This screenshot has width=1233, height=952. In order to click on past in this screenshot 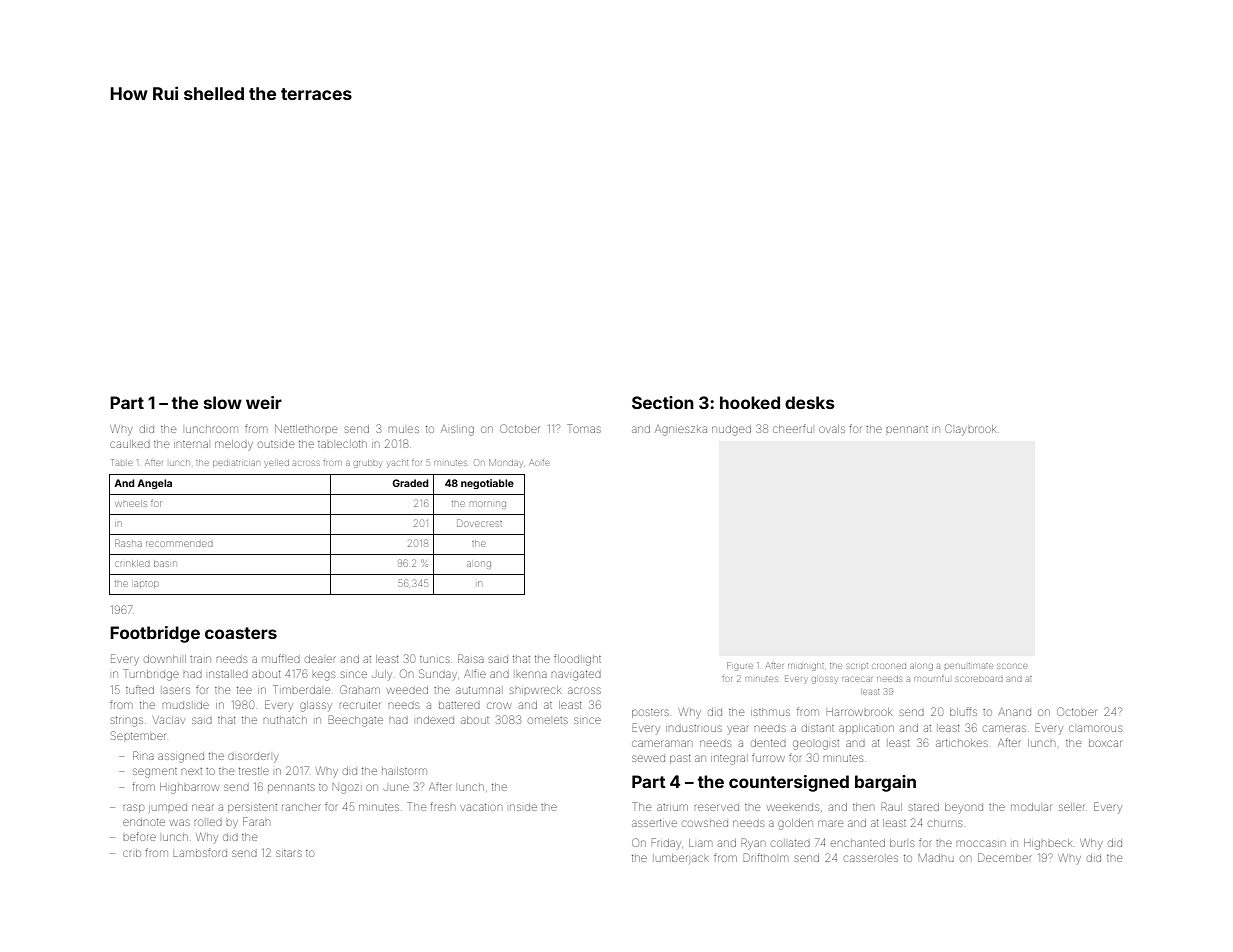, I will do `click(680, 759)`.
